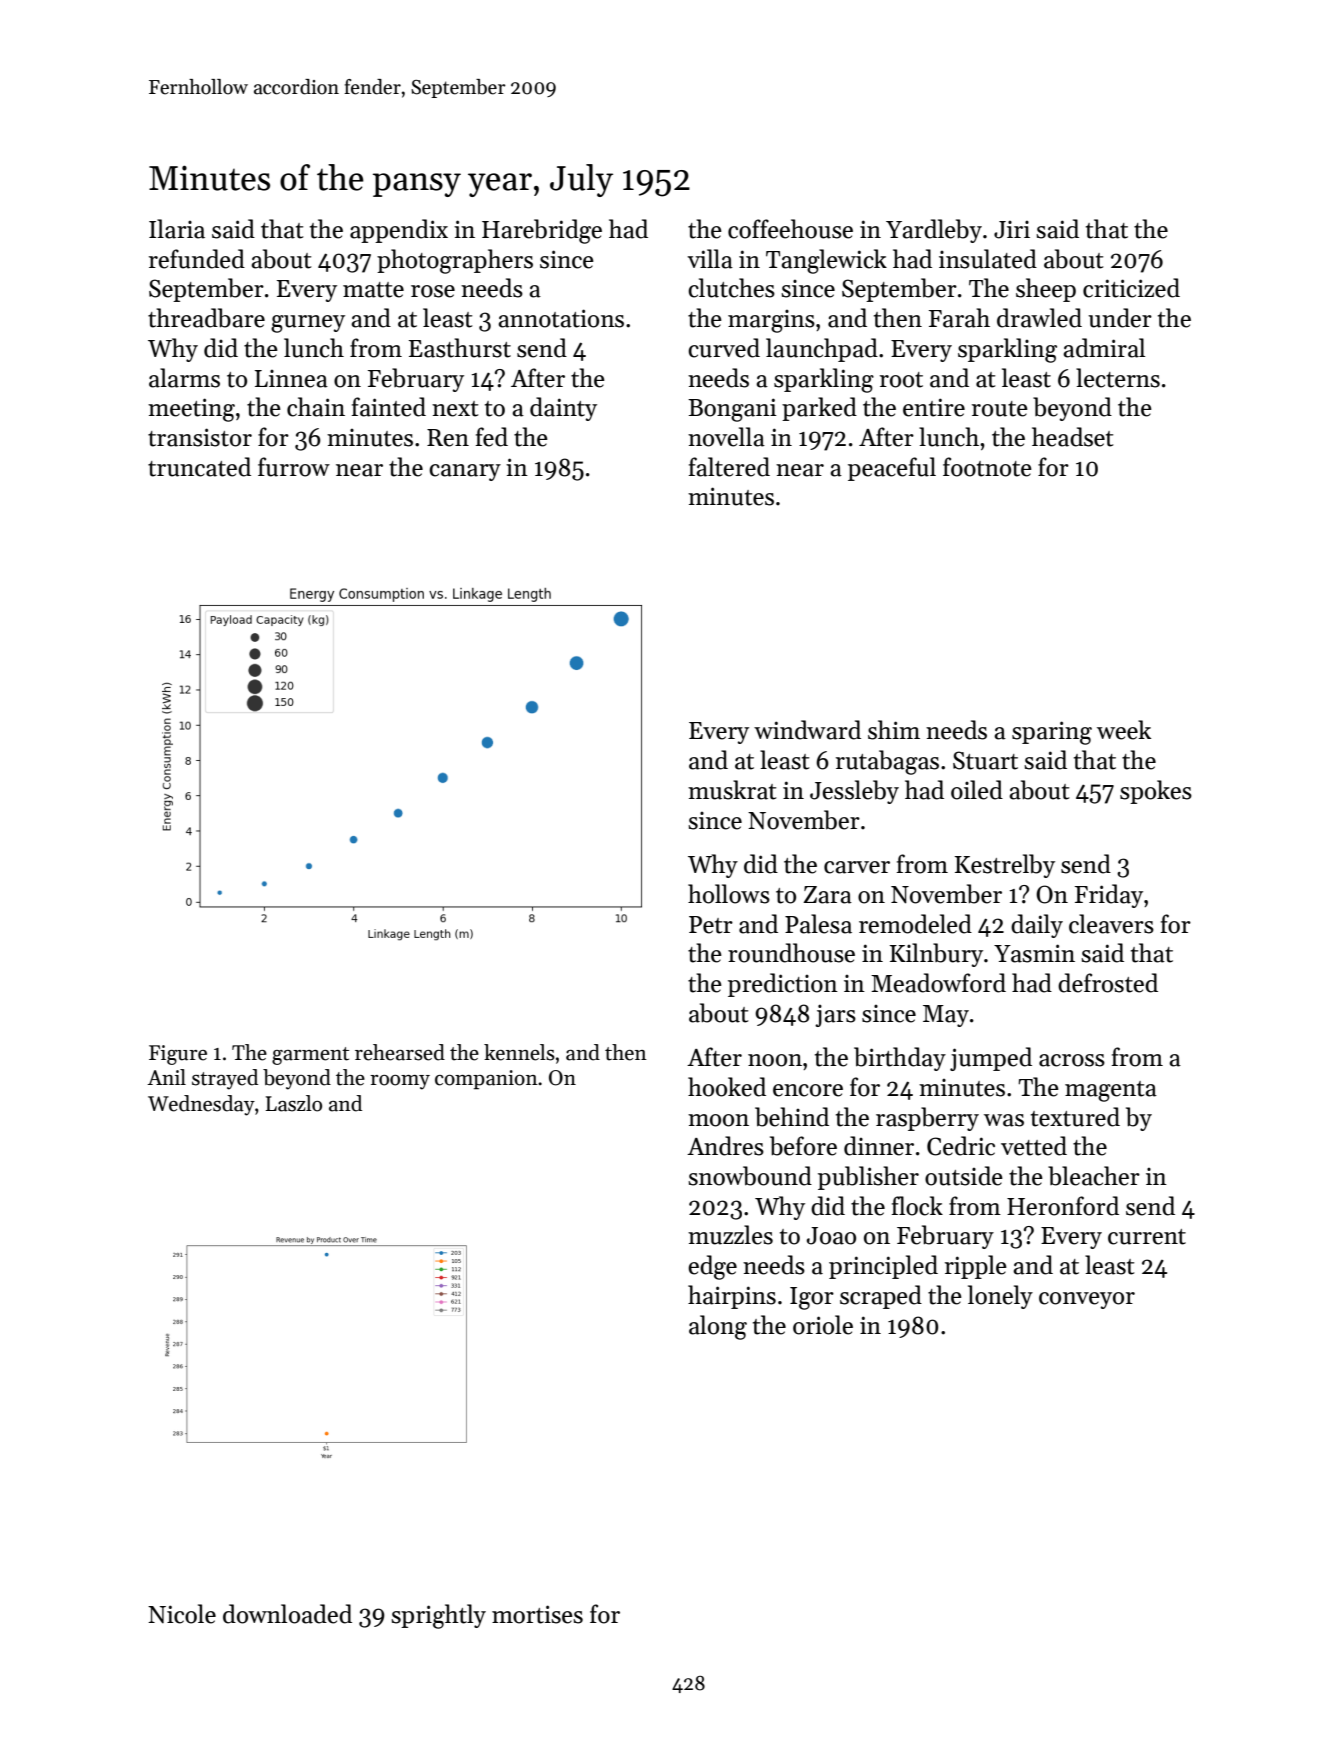 This screenshot has height=1739, width=1344. What do you see at coordinates (783, 985) in the screenshot?
I see `prediction` at bounding box center [783, 985].
